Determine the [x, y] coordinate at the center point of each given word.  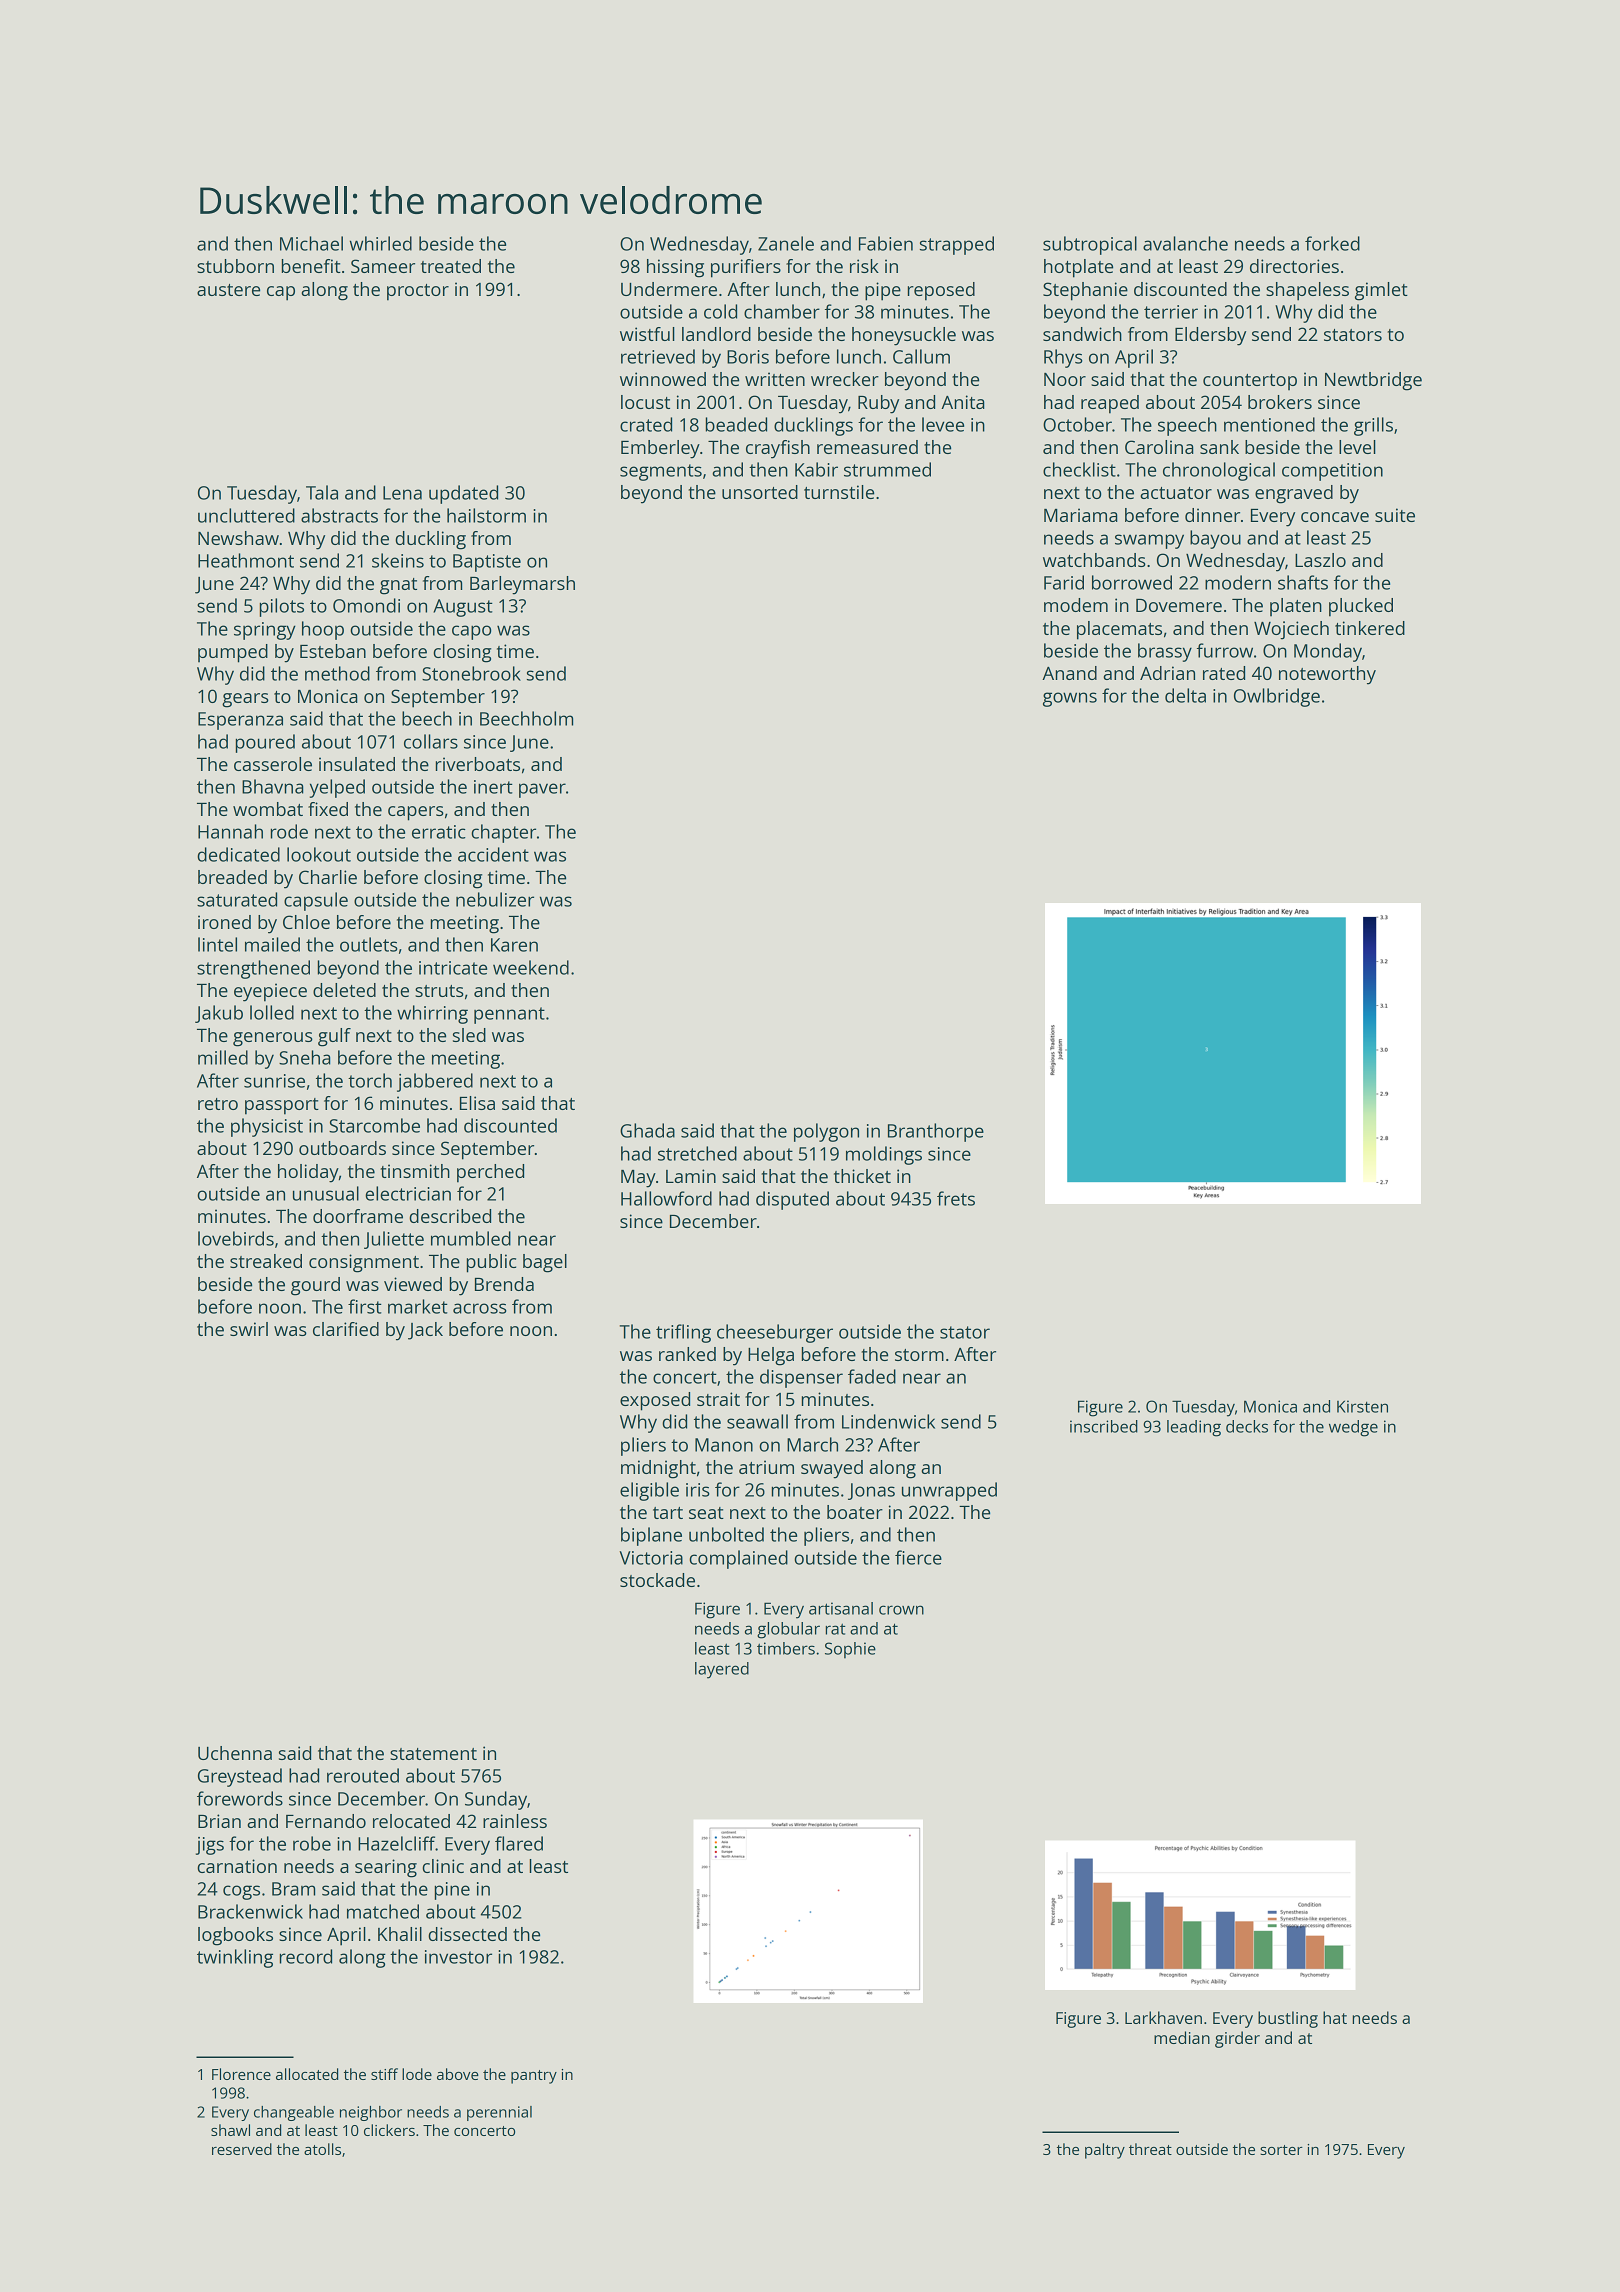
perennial [499, 2113]
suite [1395, 515]
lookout [319, 854]
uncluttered [246, 515]
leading [1194, 1428]
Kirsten [1362, 1406]
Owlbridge [1277, 697]
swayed [832, 1469]
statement [433, 1754]
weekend [531, 967]
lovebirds [236, 1238]
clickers [389, 2130]
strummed [887, 469]
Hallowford [666, 1198]
